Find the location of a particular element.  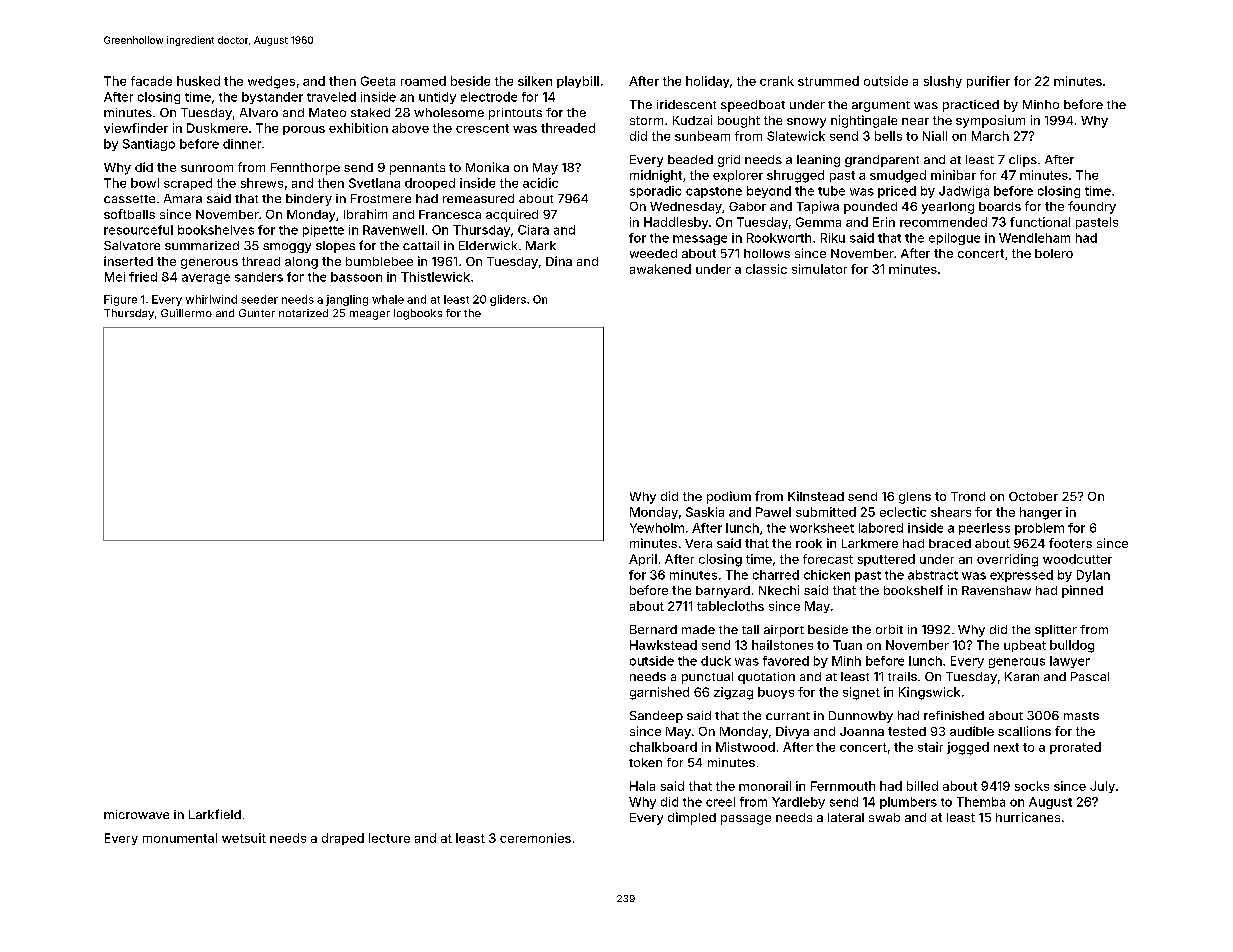

ceremonies is located at coordinates (535, 838).
